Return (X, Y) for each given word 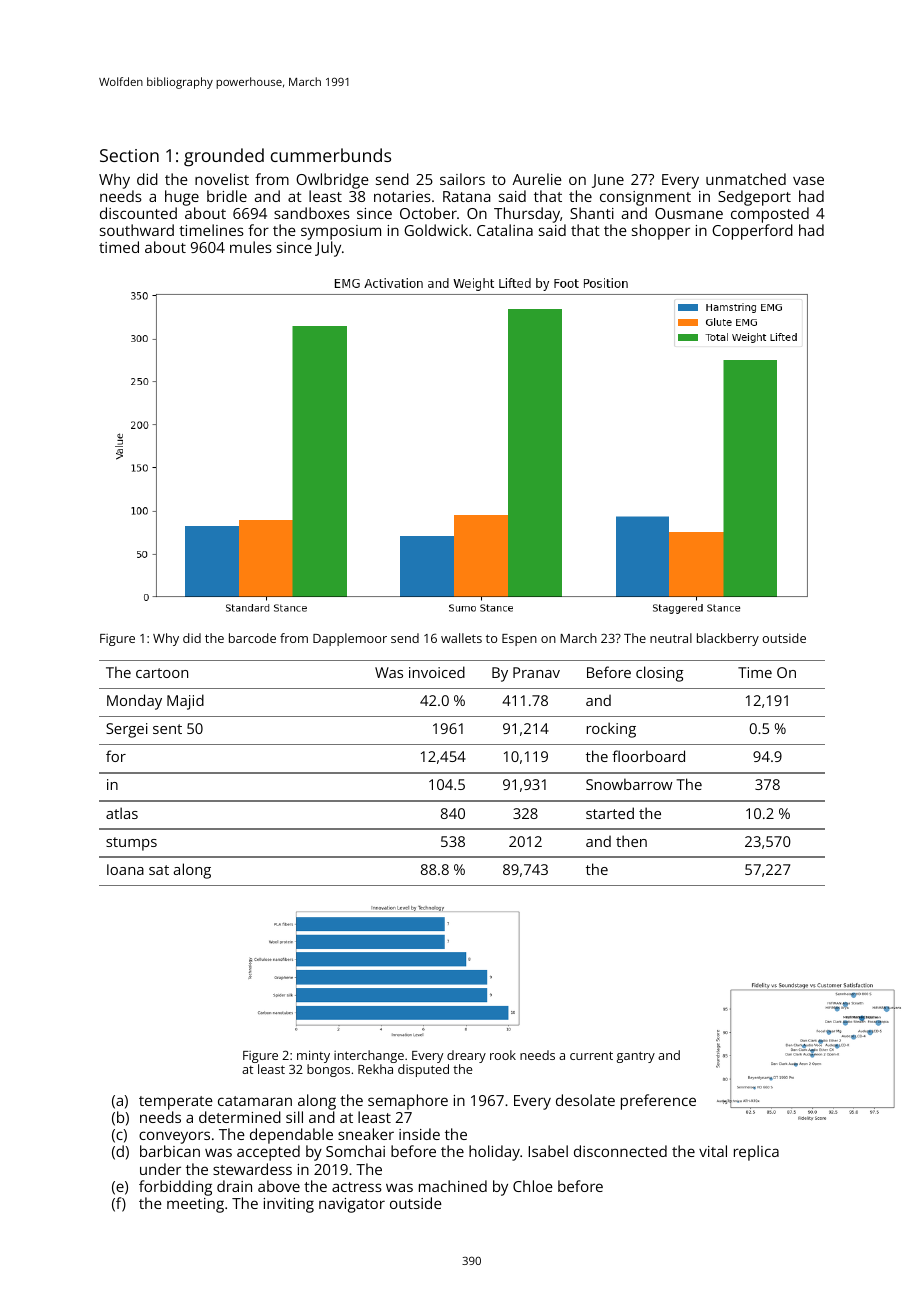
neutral (671, 638)
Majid (185, 702)
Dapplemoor (350, 639)
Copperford (752, 232)
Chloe (533, 1186)
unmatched (746, 179)
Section (129, 155)
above (279, 1186)
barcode (252, 638)
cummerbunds (331, 155)
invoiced (437, 672)
